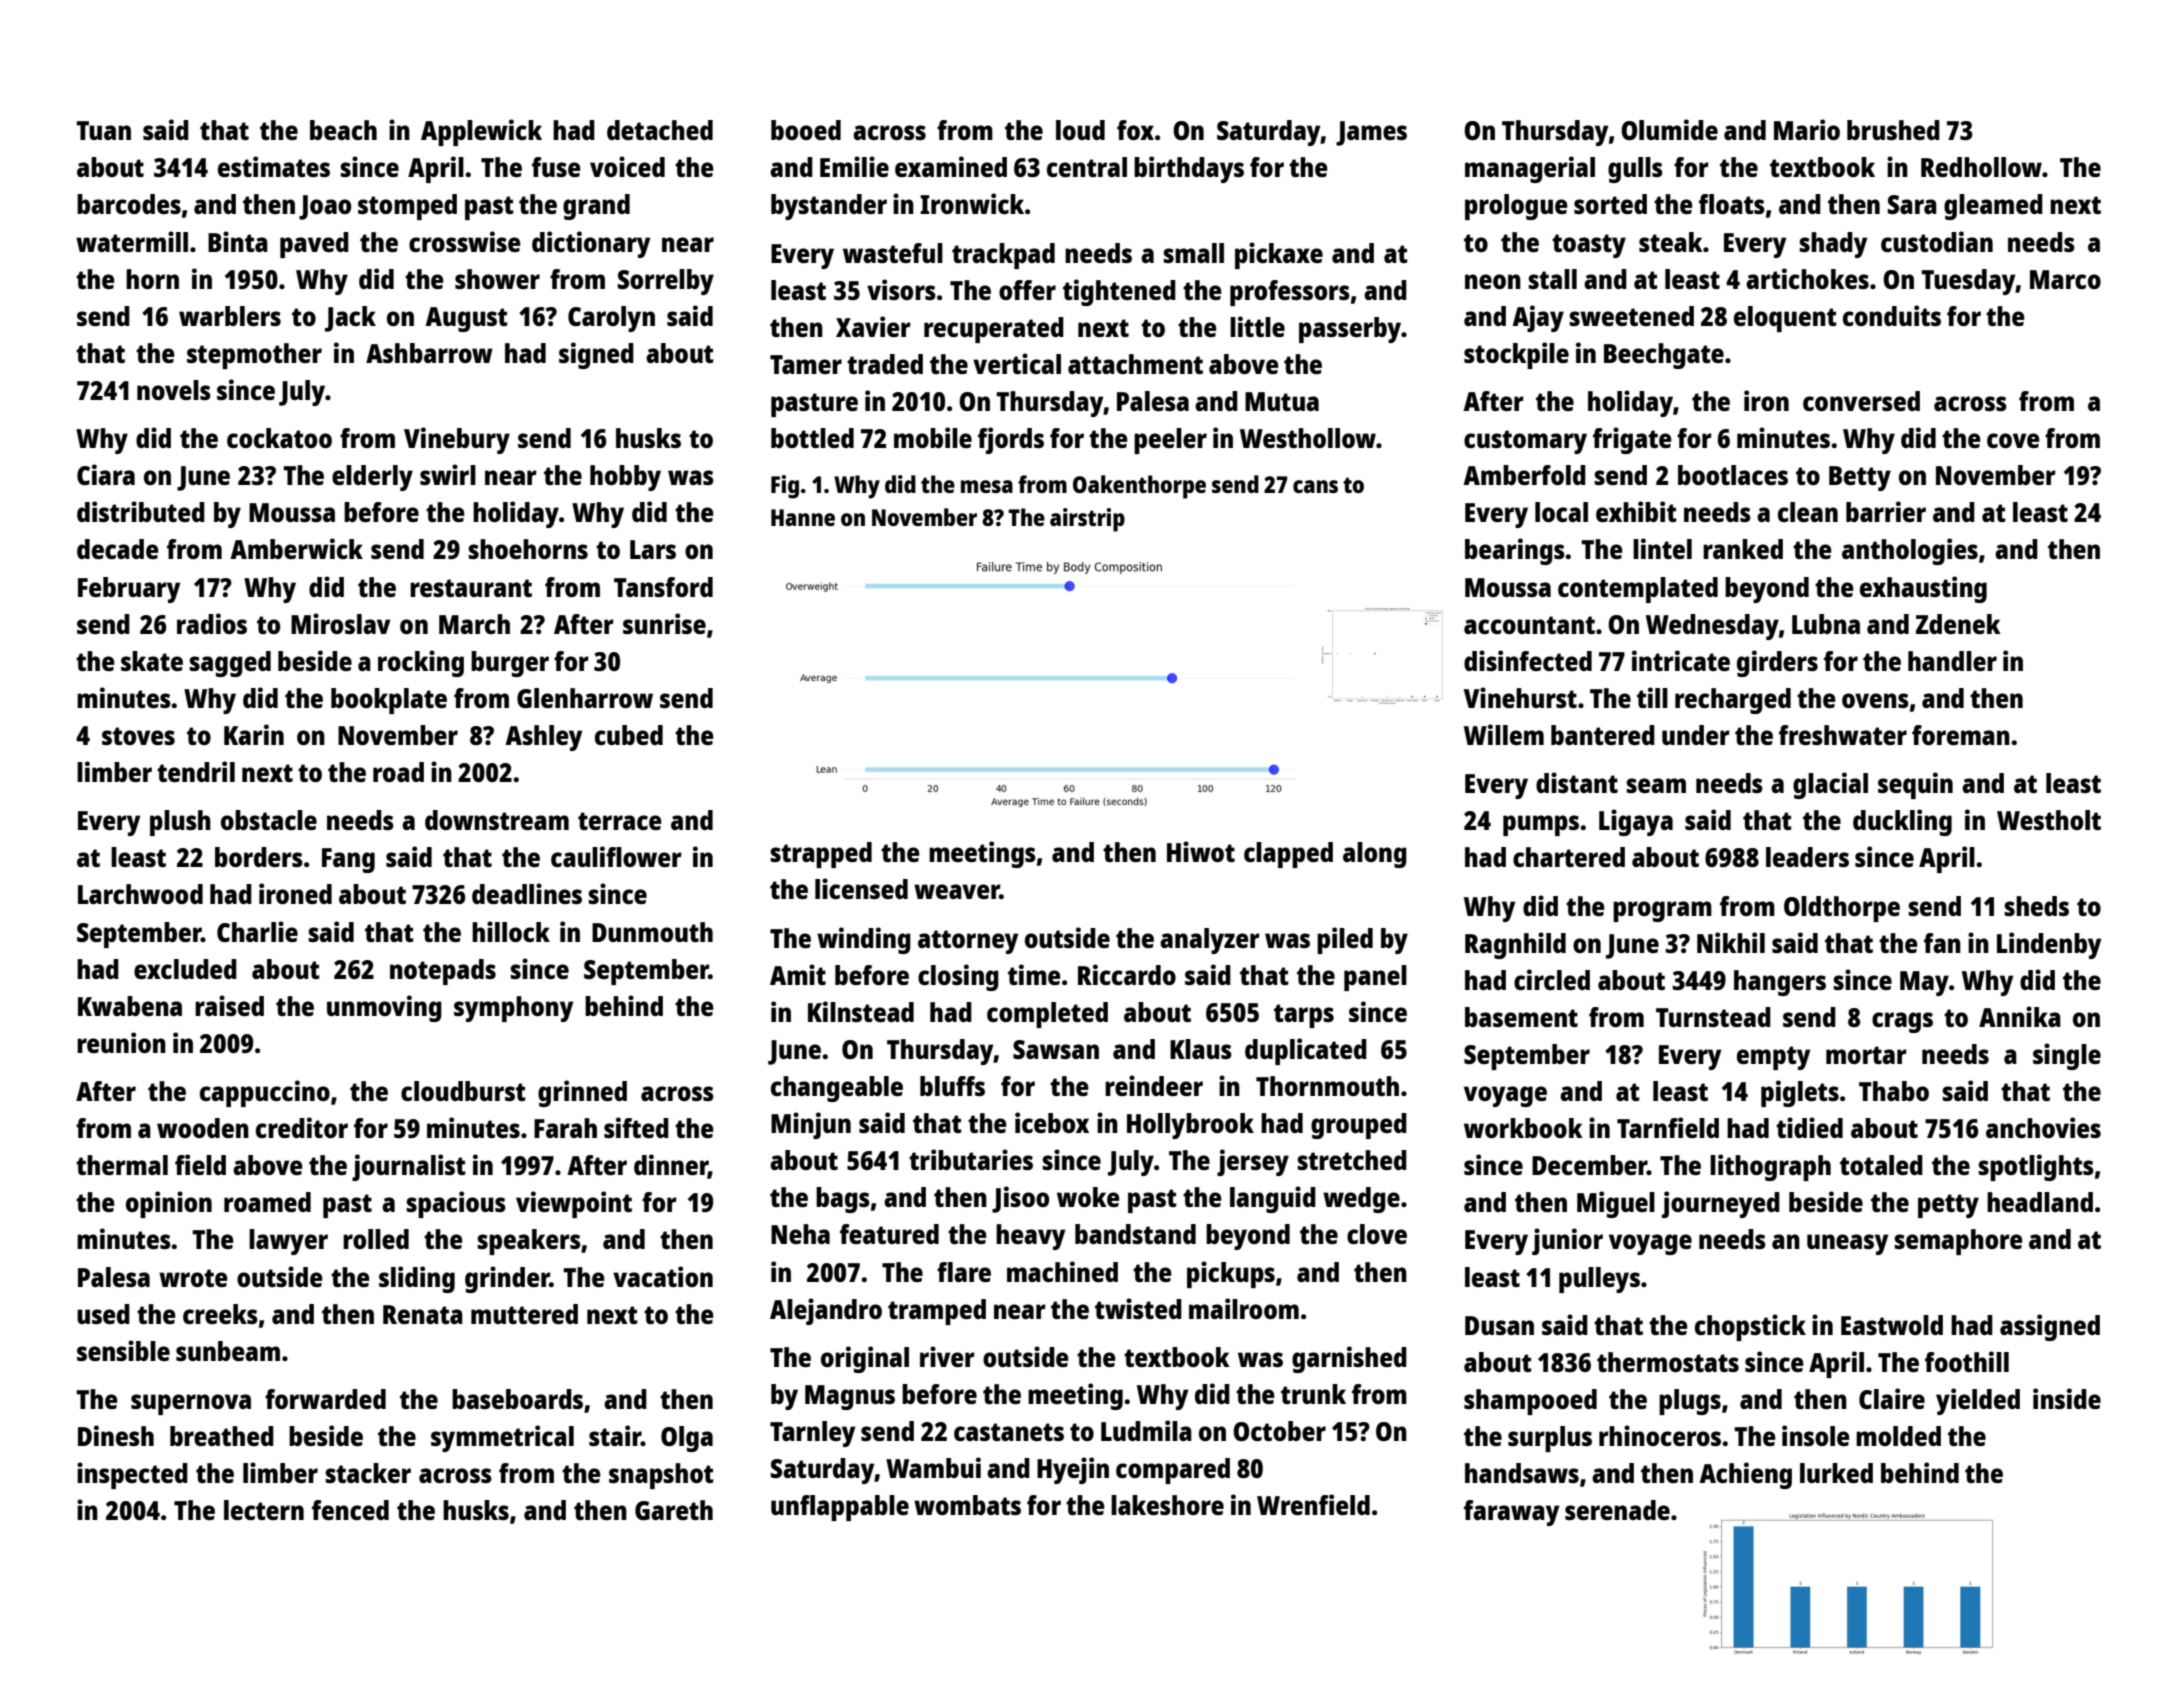  Describe the element at coordinates (1733, 701) in the screenshot. I see `recharged` at that location.
